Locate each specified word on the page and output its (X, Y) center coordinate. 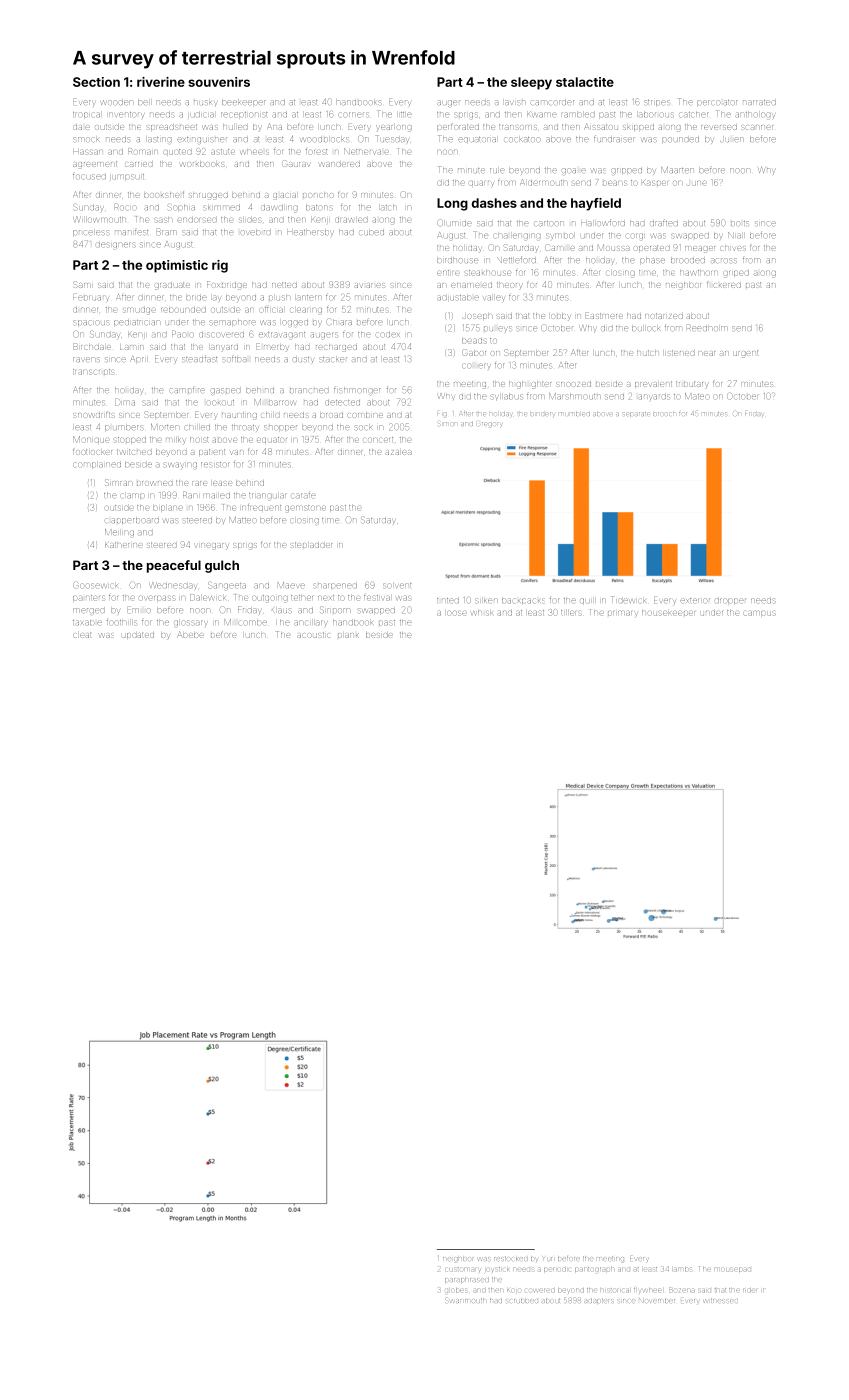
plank (348, 635)
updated (138, 635)
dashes (494, 203)
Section (96, 82)
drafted (664, 222)
